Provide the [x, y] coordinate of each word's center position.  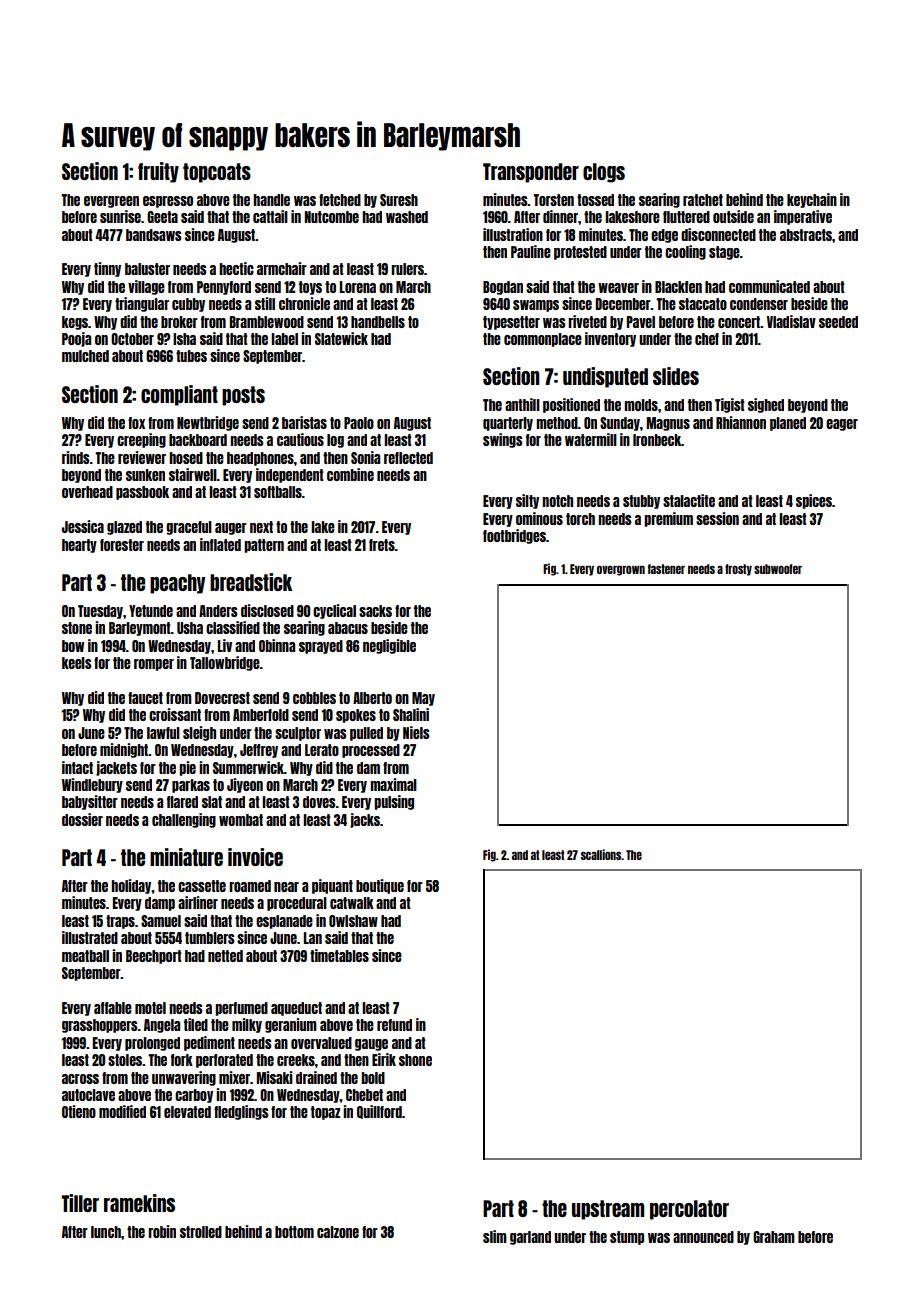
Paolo [359, 423]
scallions [601, 854]
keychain [812, 200]
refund [394, 1025]
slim [495, 1236]
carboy [194, 1096]
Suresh [399, 200]
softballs [278, 492]
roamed [250, 886]
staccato [703, 304]
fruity [158, 172]
